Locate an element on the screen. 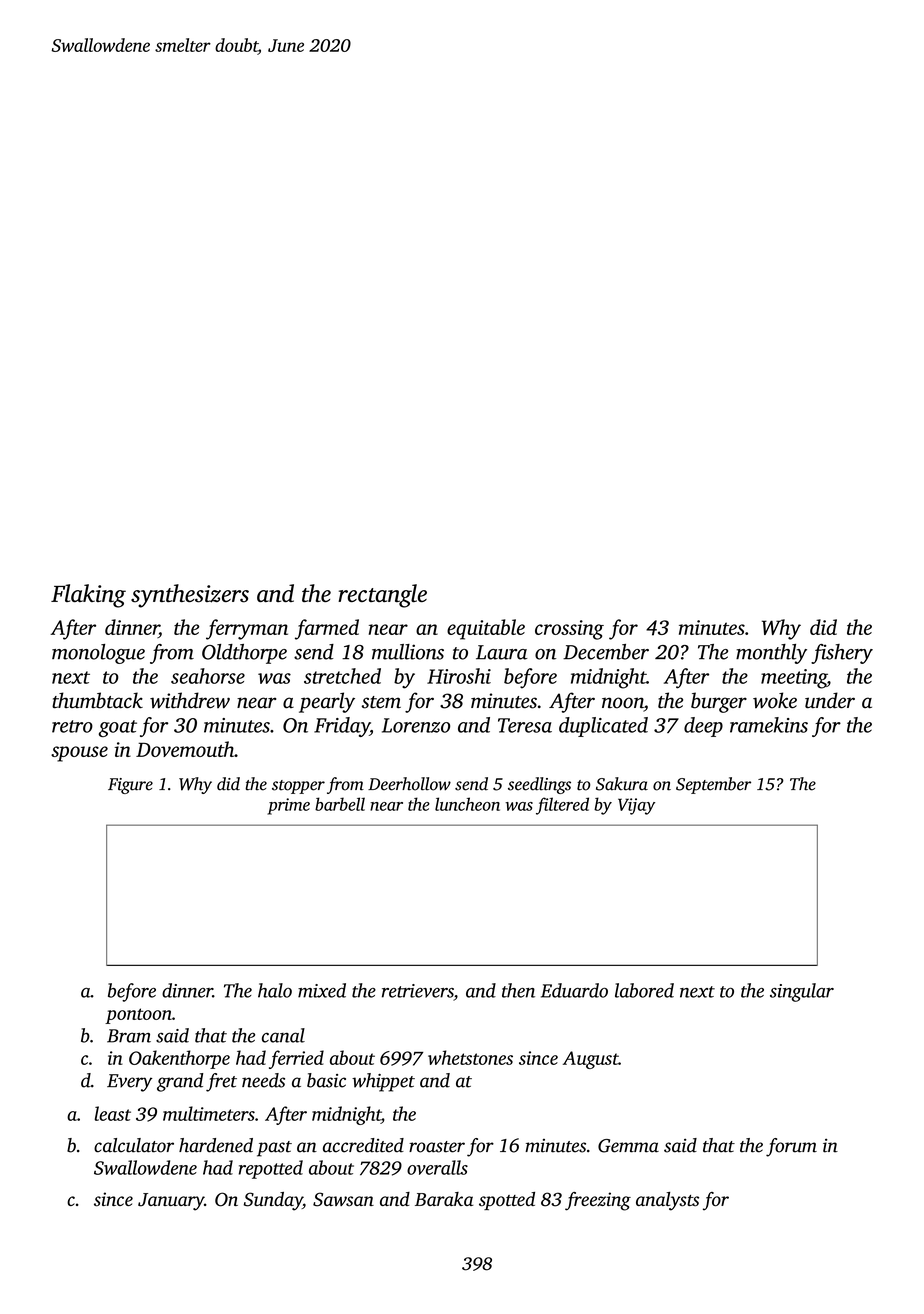 The image size is (924, 1314). singular is located at coordinates (802, 992).
